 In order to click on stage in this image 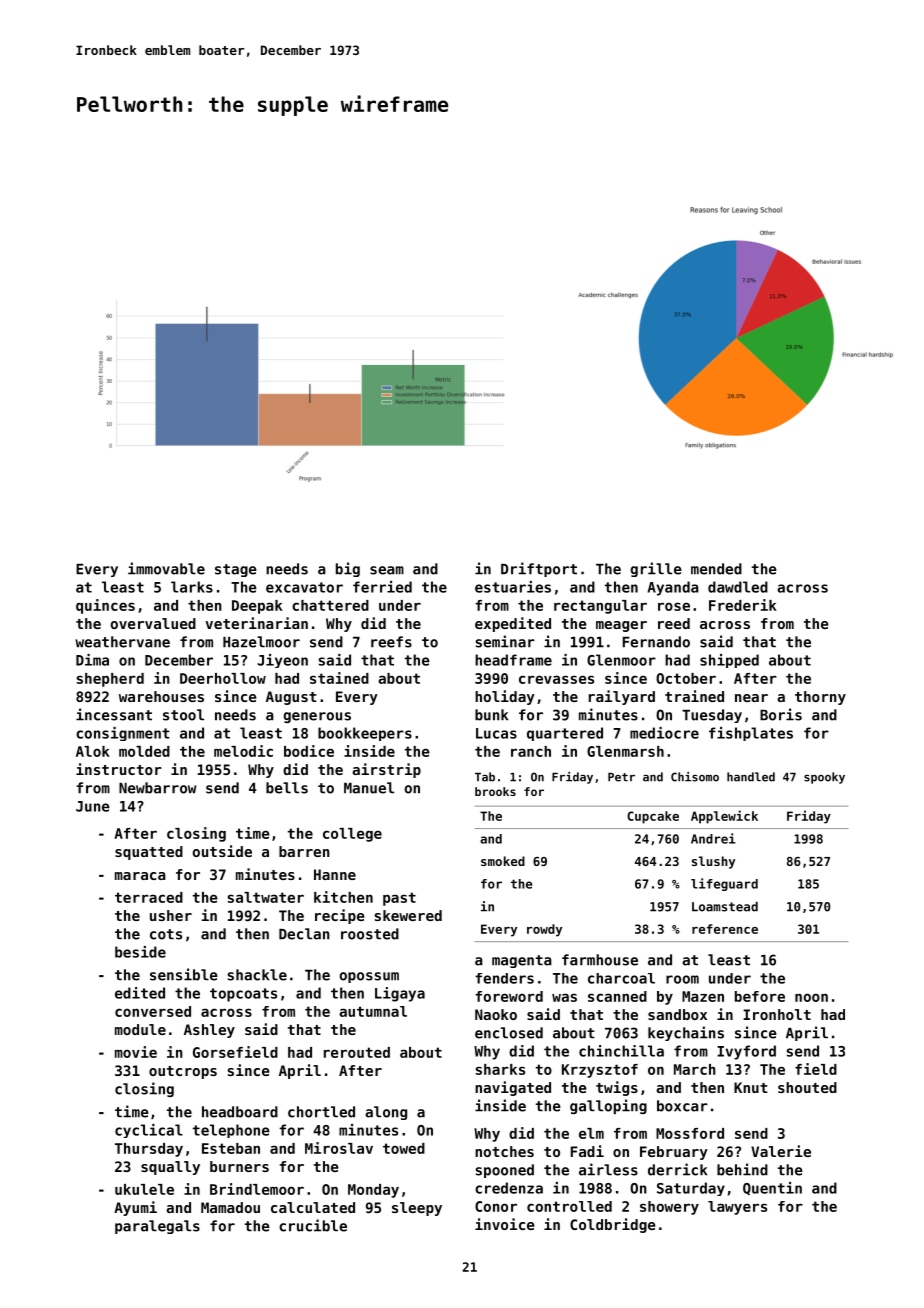, I will do `click(236, 570)`.
